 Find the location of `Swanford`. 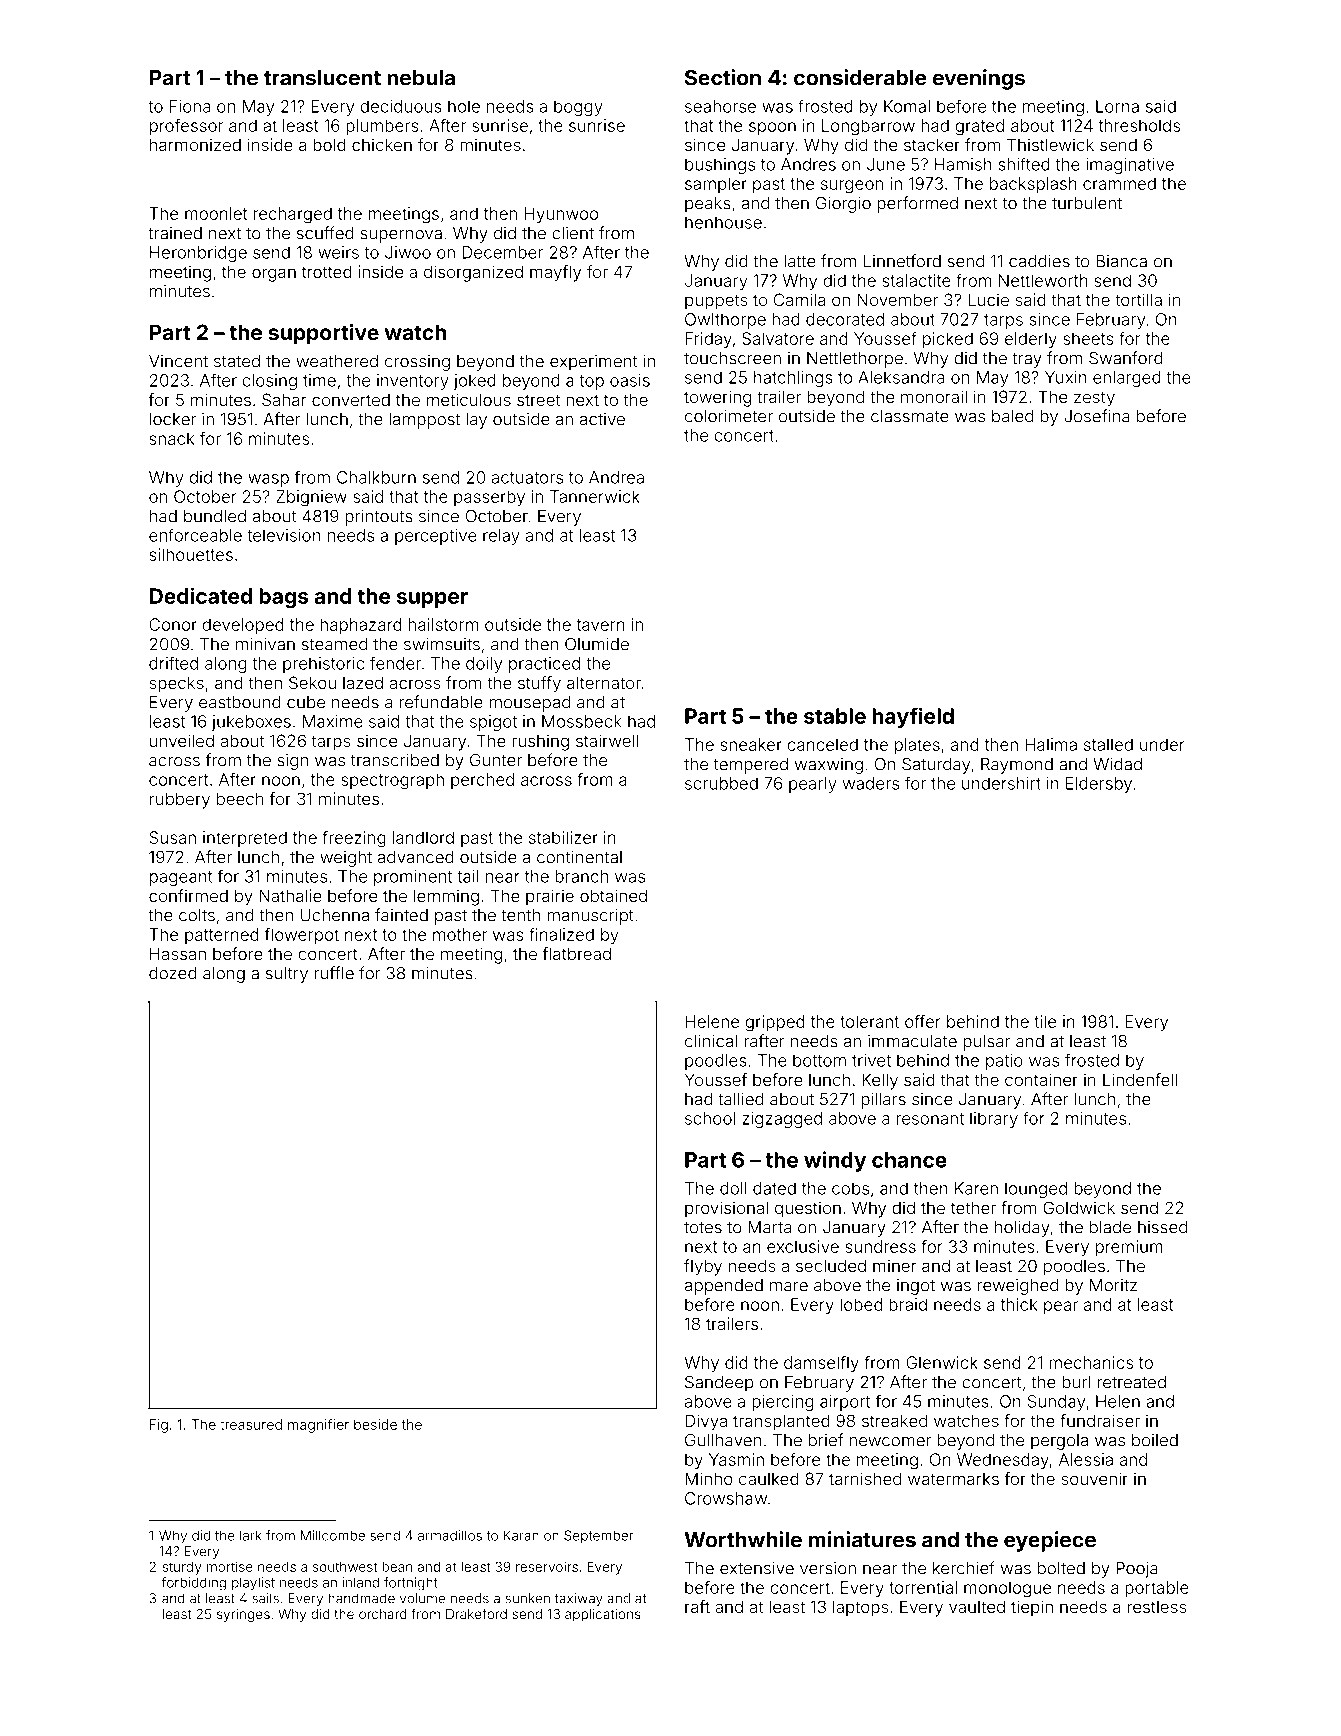

Swanford is located at coordinates (1126, 358).
